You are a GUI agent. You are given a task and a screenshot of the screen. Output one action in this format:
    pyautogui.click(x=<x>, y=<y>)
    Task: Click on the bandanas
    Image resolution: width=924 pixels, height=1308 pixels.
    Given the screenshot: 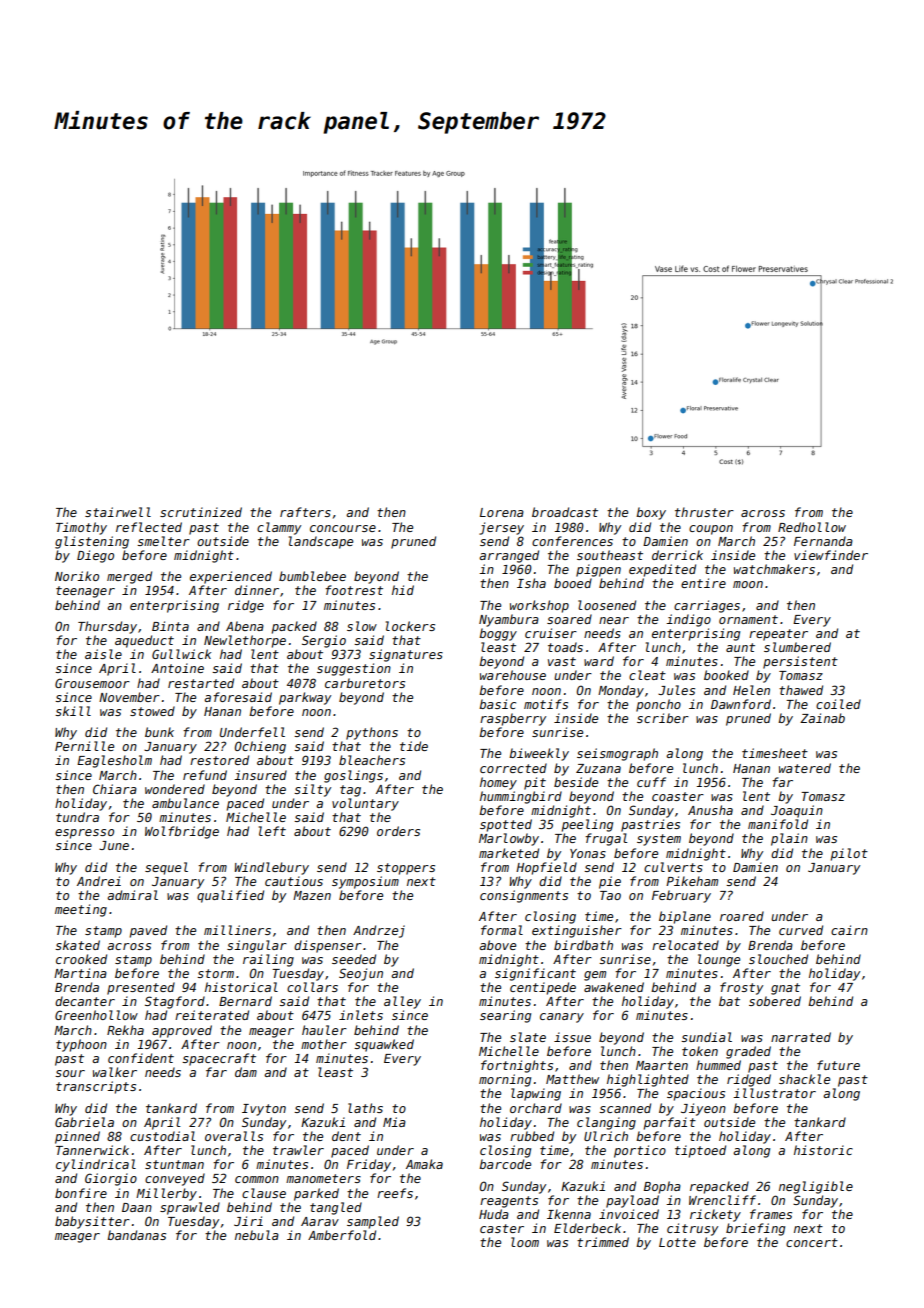 What is the action you would take?
    pyautogui.click(x=136, y=1235)
